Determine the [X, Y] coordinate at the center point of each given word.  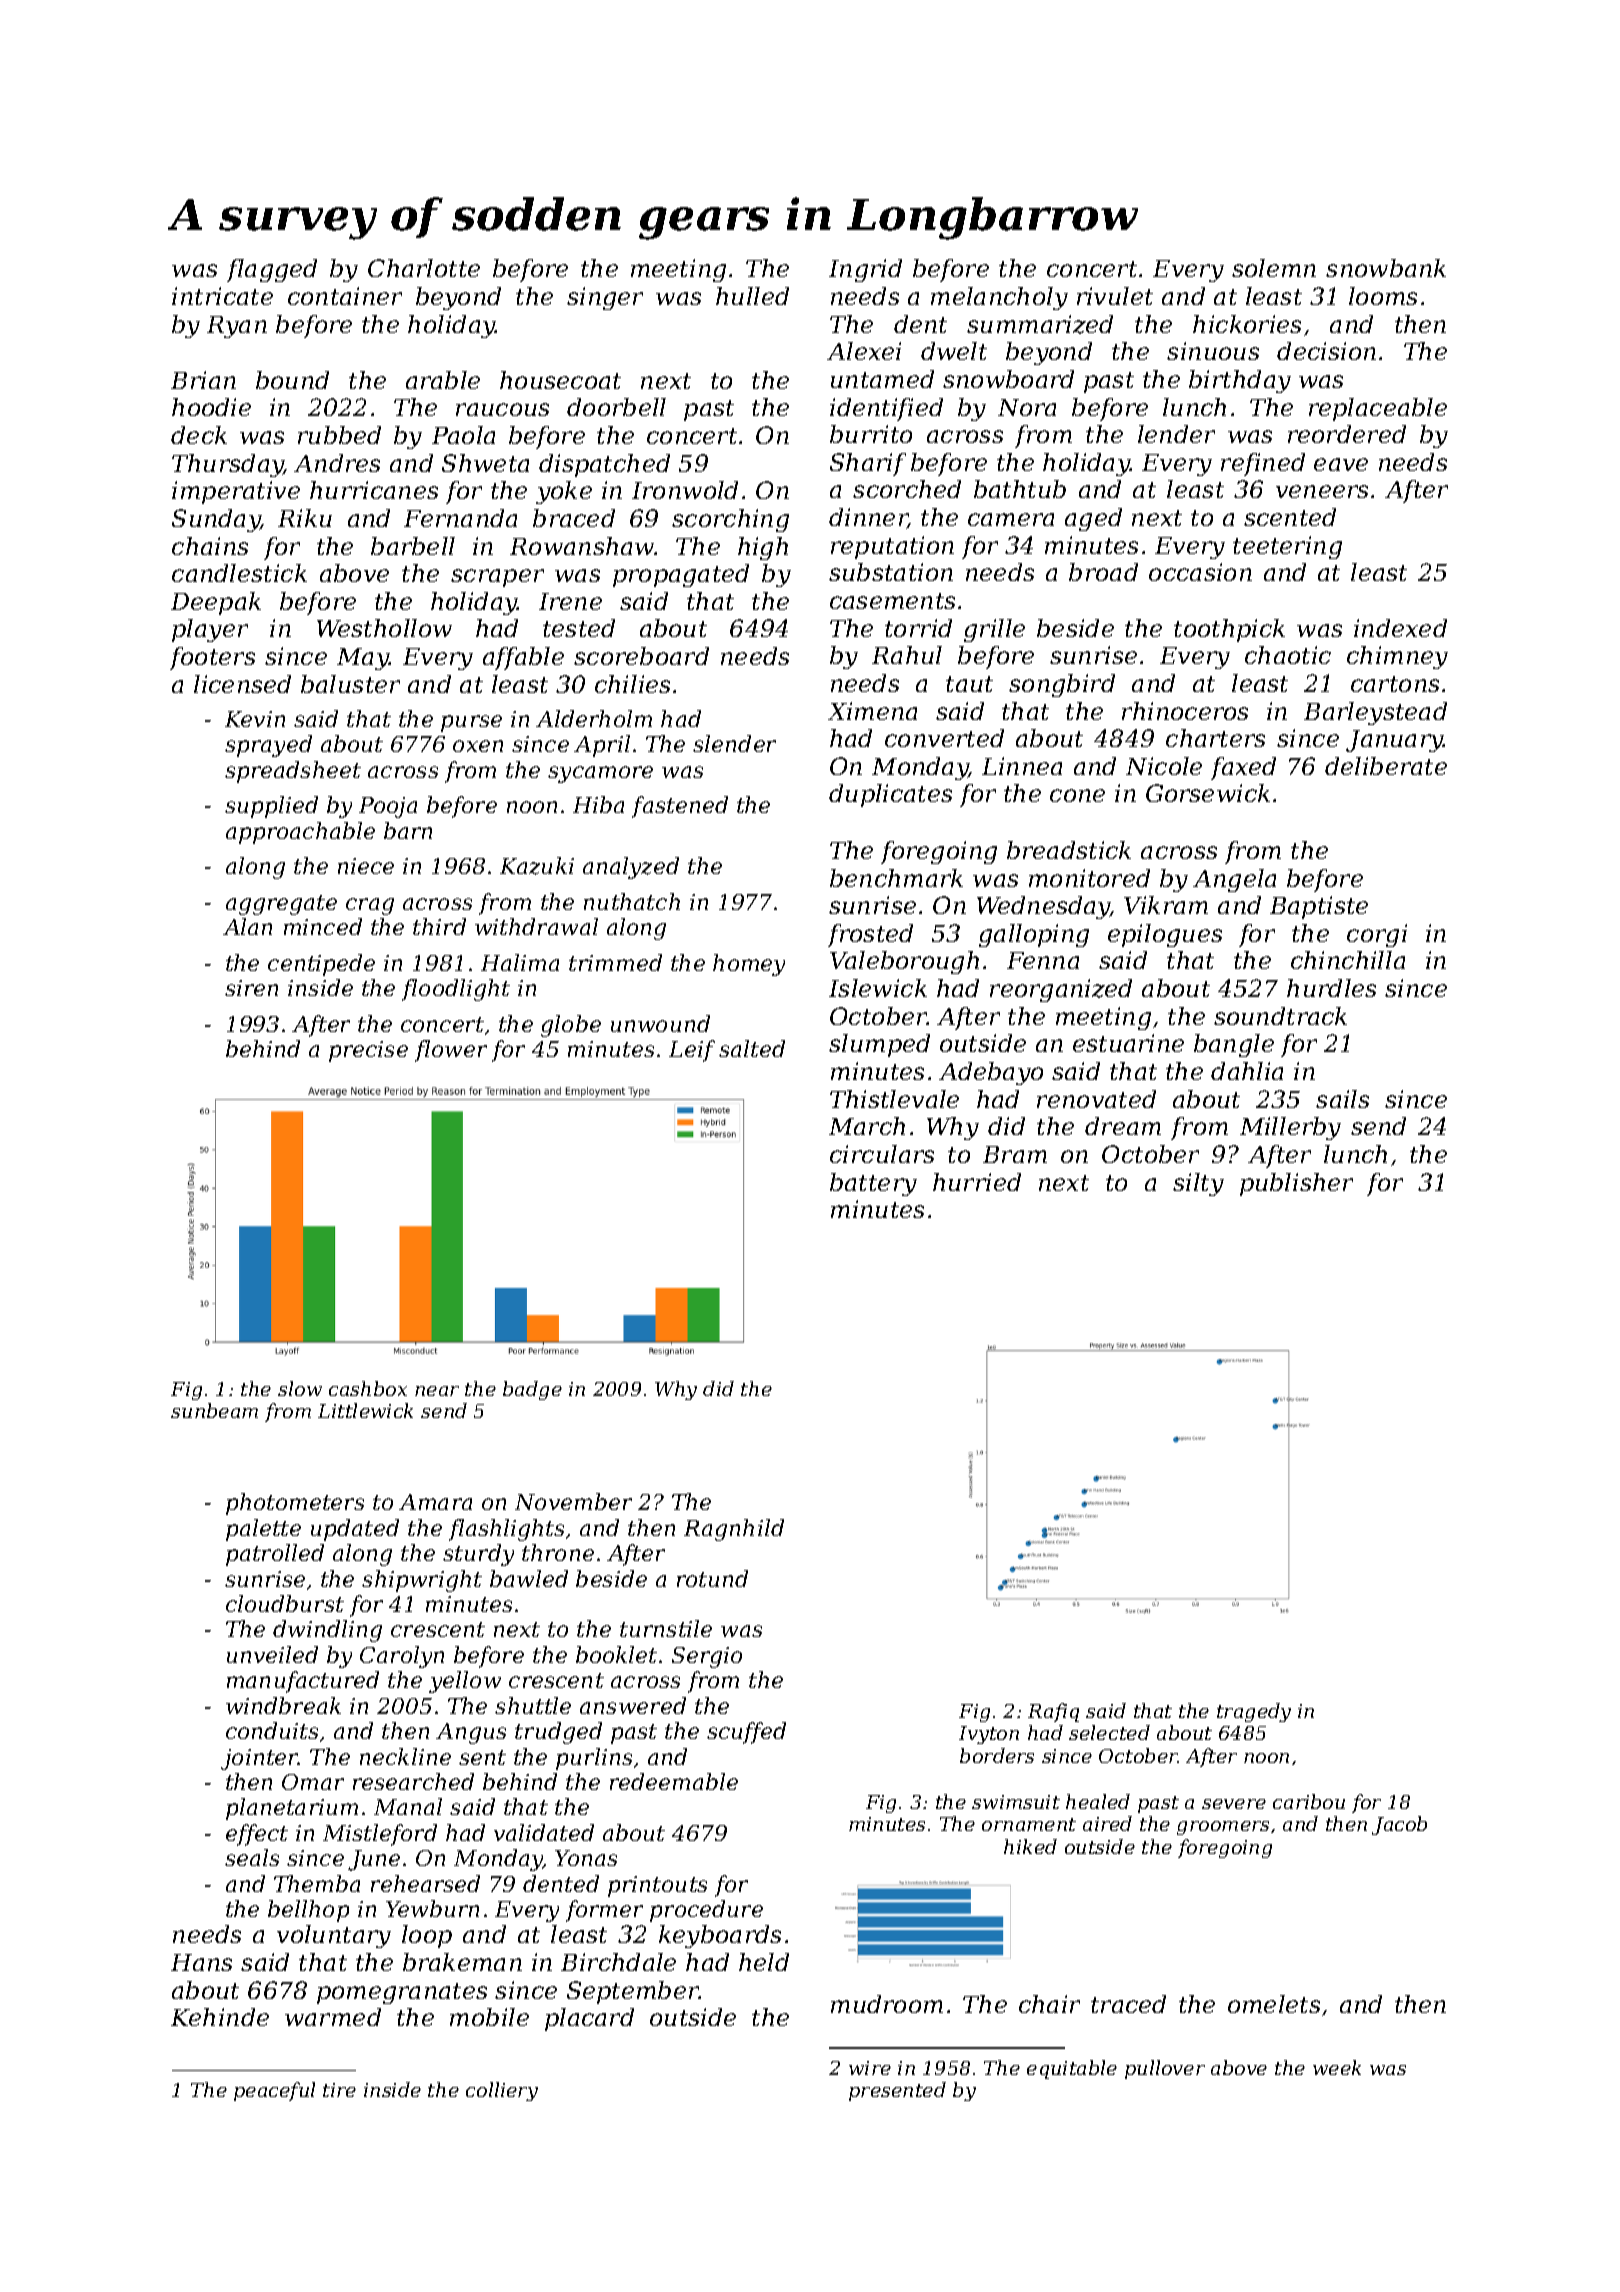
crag [370, 906]
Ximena [872, 711]
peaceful [274, 2091]
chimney [1397, 657]
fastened [680, 807]
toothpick [1229, 630]
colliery [502, 2091]
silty [1198, 1184]
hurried [977, 1182]
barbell [413, 546]
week [1337, 2067]
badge [532, 1390]
